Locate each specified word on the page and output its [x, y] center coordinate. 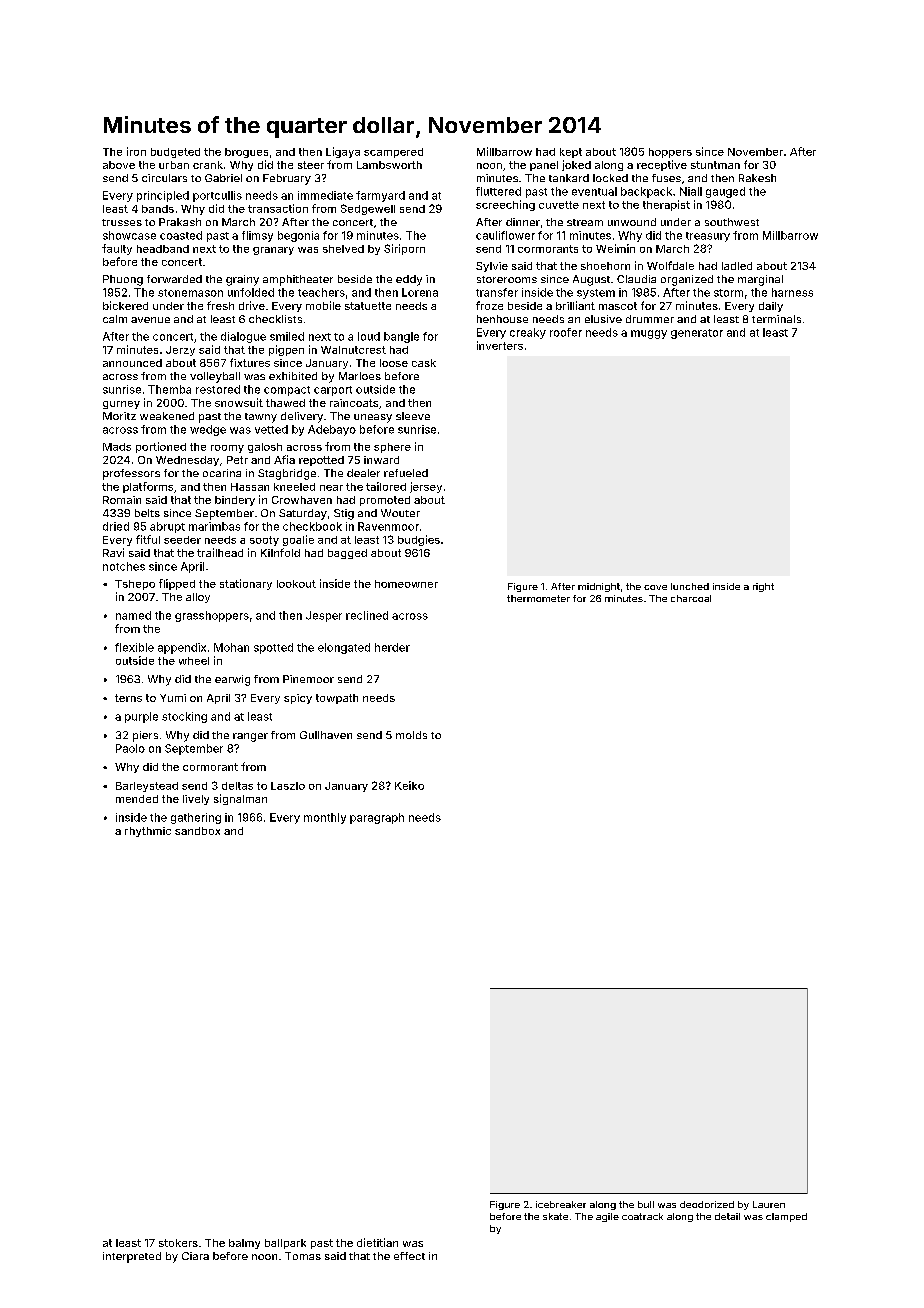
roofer [566, 332]
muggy [649, 334]
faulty [117, 249]
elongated [344, 648]
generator [697, 334]
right [763, 587]
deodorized [707, 1204]
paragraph [377, 818]
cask [424, 363]
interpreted [132, 1257]
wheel [194, 661]
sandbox [197, 831]
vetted [271, 429]
